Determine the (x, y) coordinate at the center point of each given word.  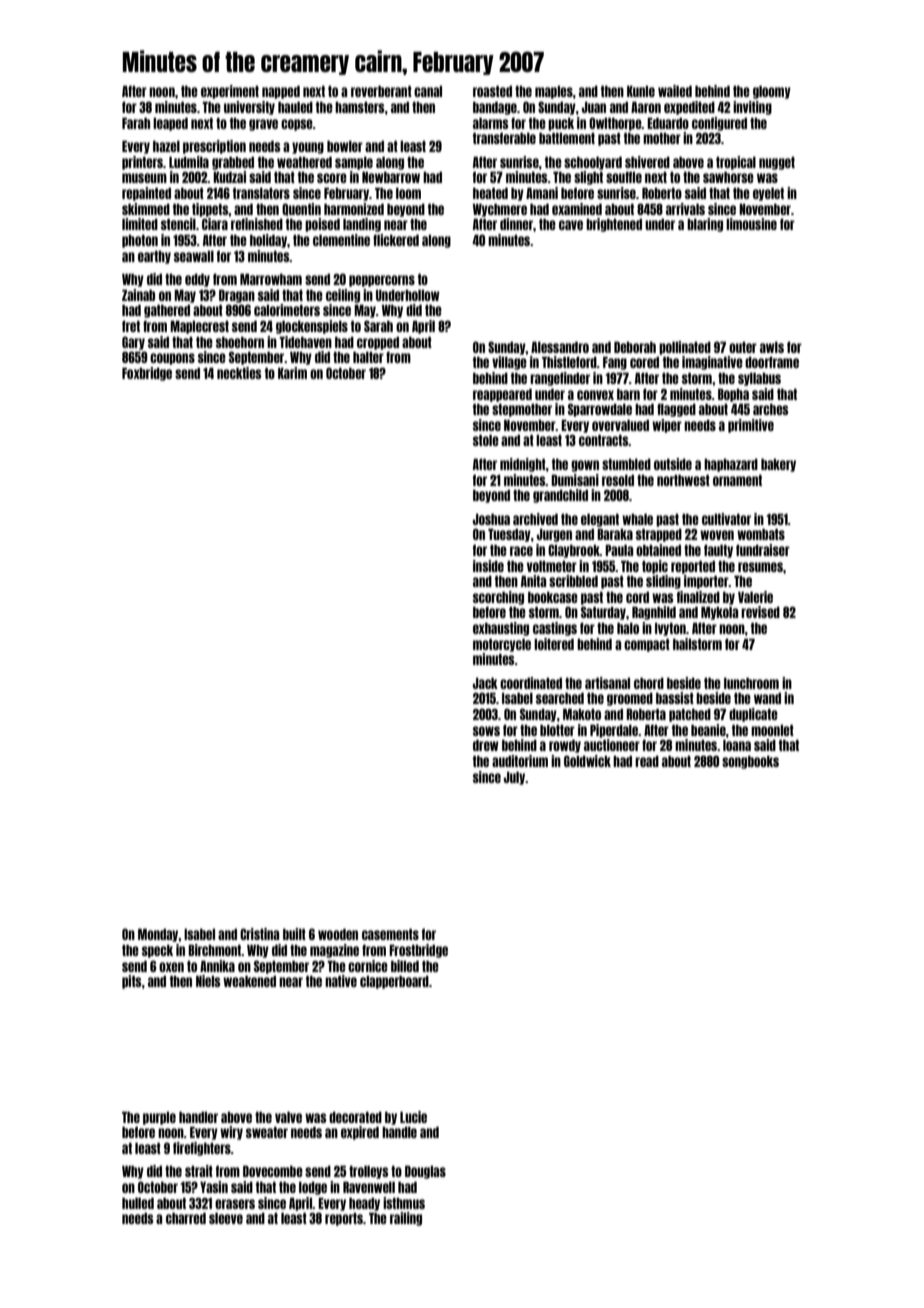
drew (486, 745)
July (515, 778)
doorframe (772, 362)
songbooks (750, 762)
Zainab (138, 295)
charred (186, 1218)
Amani (542, 193)
